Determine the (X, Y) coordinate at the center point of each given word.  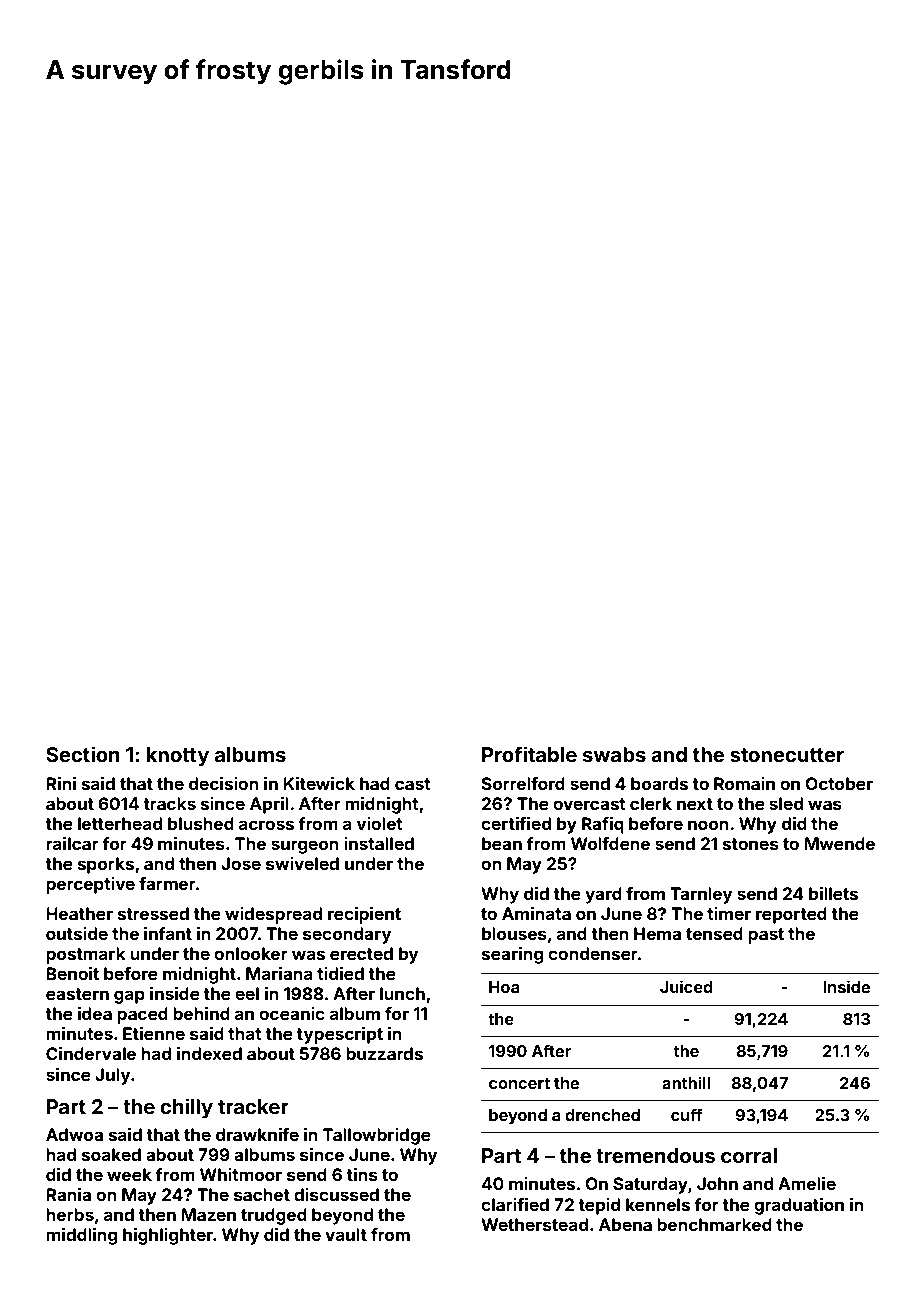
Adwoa (74, 1134)
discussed (336, 1194)
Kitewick (319, 783)
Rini (61, 783)
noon (708, 825)
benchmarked (714, 1224)
